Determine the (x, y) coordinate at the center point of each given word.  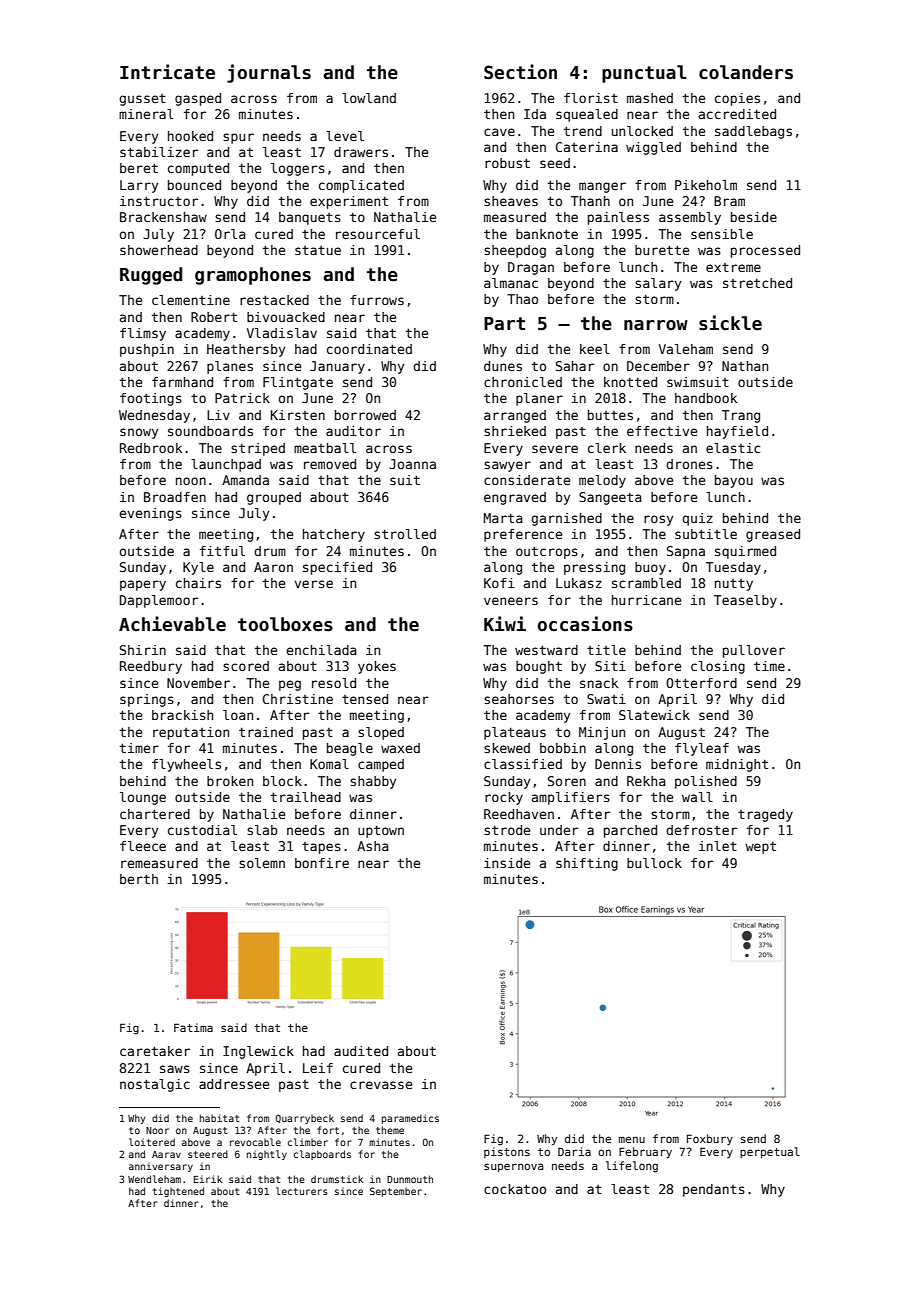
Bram (729, 201)
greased (773, 535)
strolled (405, 534)
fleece (143, 846)
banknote (547, 234)
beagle (350, 749)
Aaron (273, 567)
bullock (654, 863)
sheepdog (515, 251)
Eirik (208, 1179)
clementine (191, 300)
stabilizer (159, 152)
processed (765, 251)
